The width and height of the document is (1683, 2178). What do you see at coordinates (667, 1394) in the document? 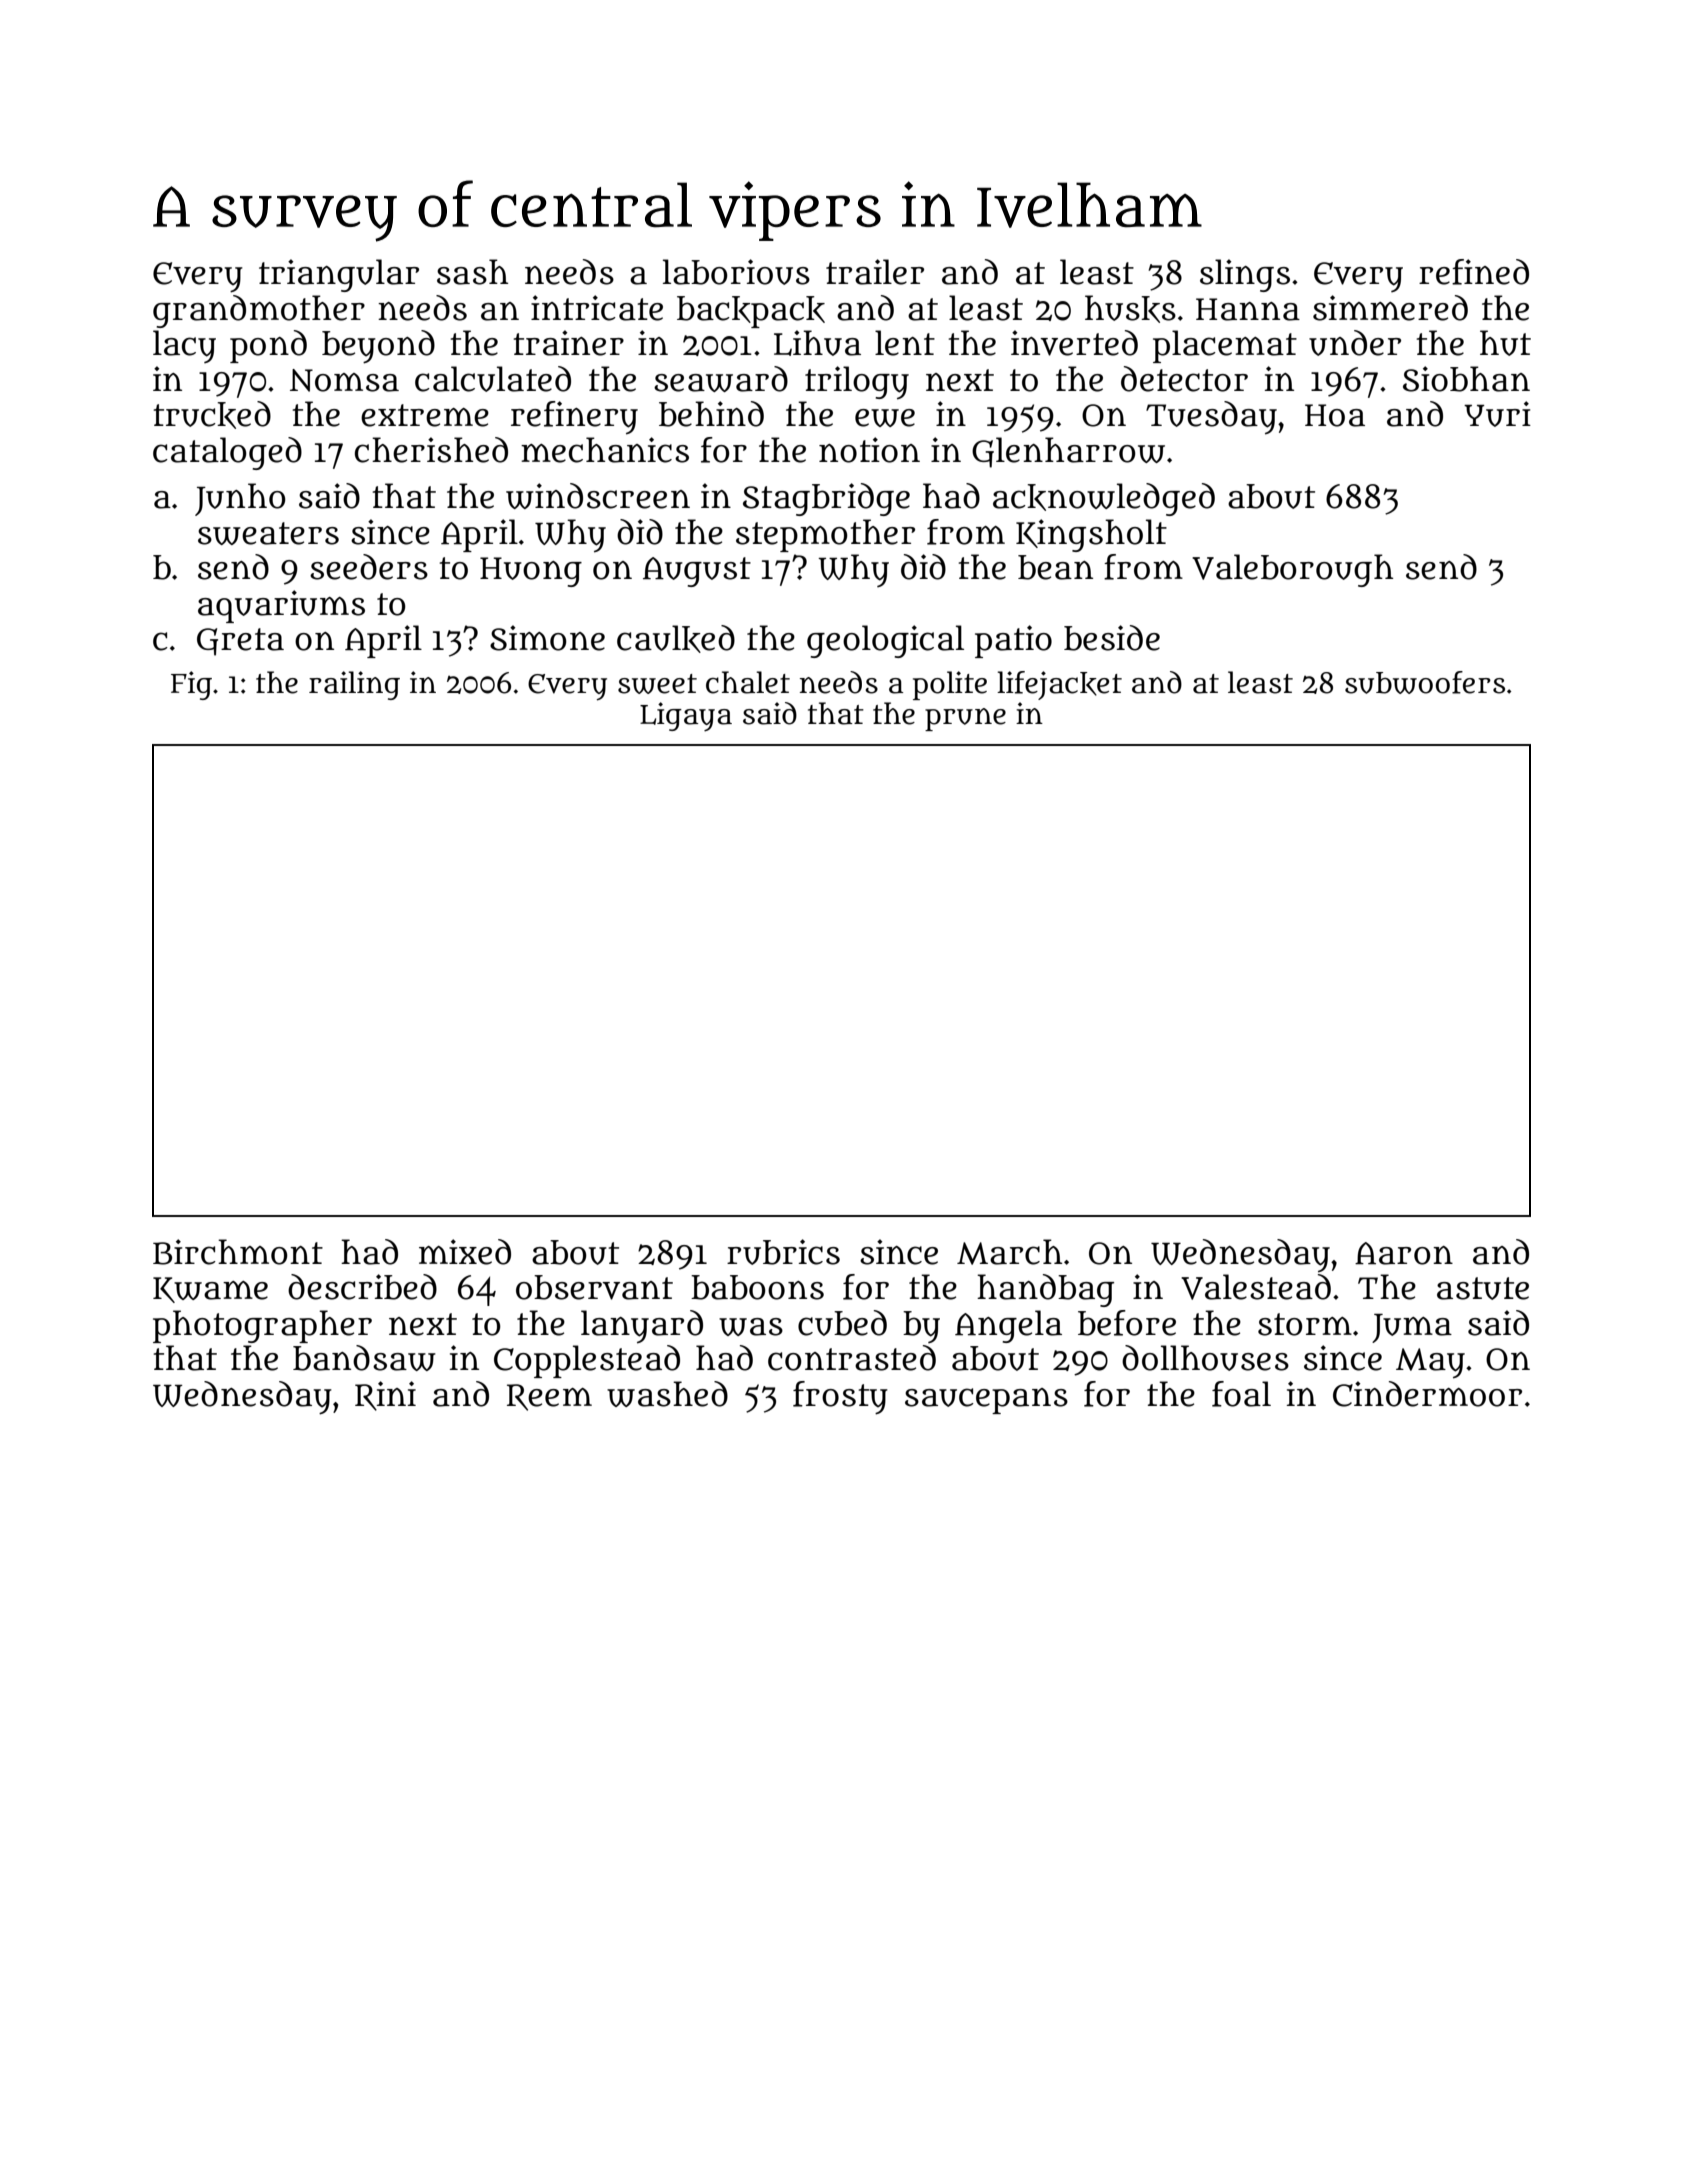
I see `washed` at bounding box center [667, 1394].
